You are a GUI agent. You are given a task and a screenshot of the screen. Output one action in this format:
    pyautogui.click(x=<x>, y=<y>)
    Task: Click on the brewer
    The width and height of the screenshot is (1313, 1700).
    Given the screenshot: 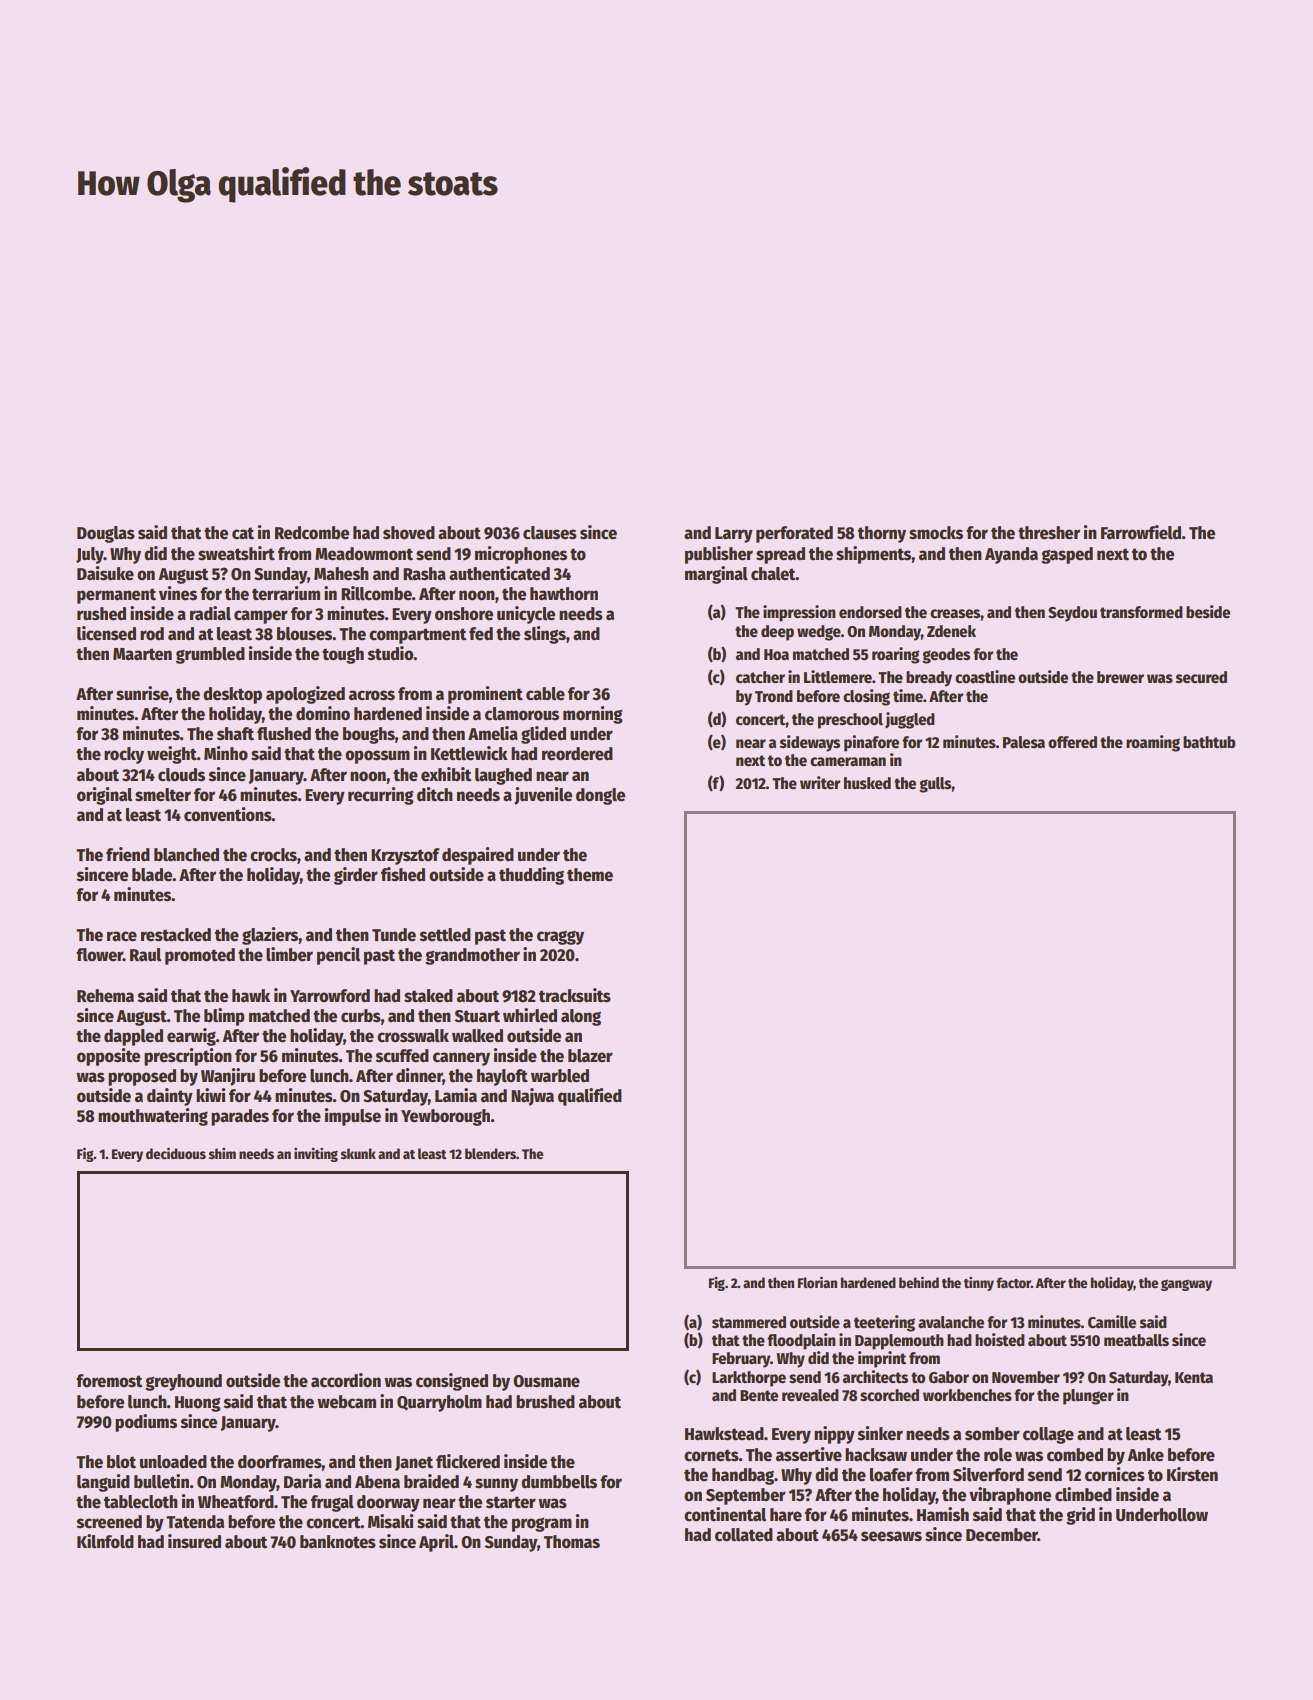 What is the action you would take?
    pyautogui.click(x=1120, y=677)
